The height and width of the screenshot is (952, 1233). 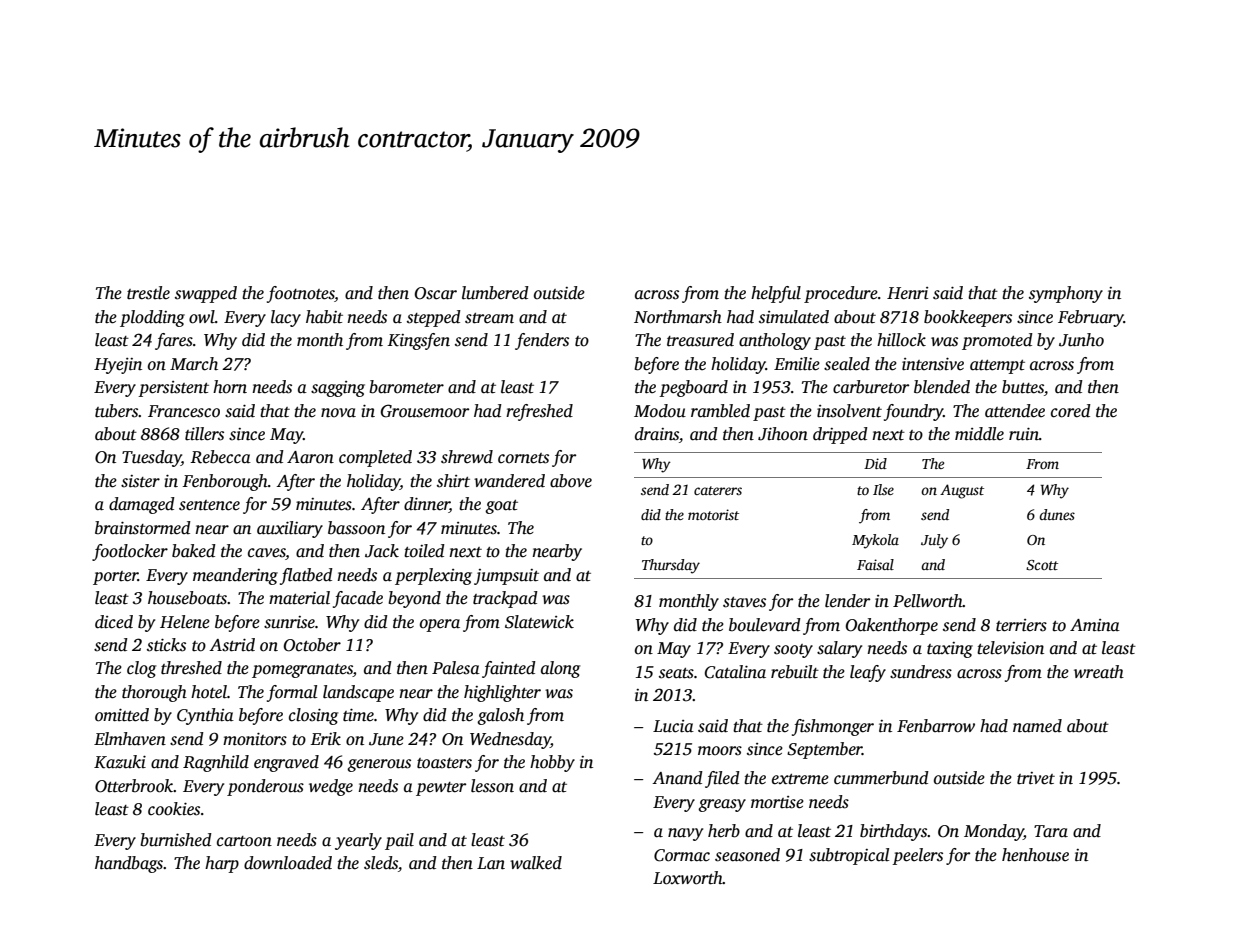 I want to click on henhouse, so click(x=1035, y=855).
